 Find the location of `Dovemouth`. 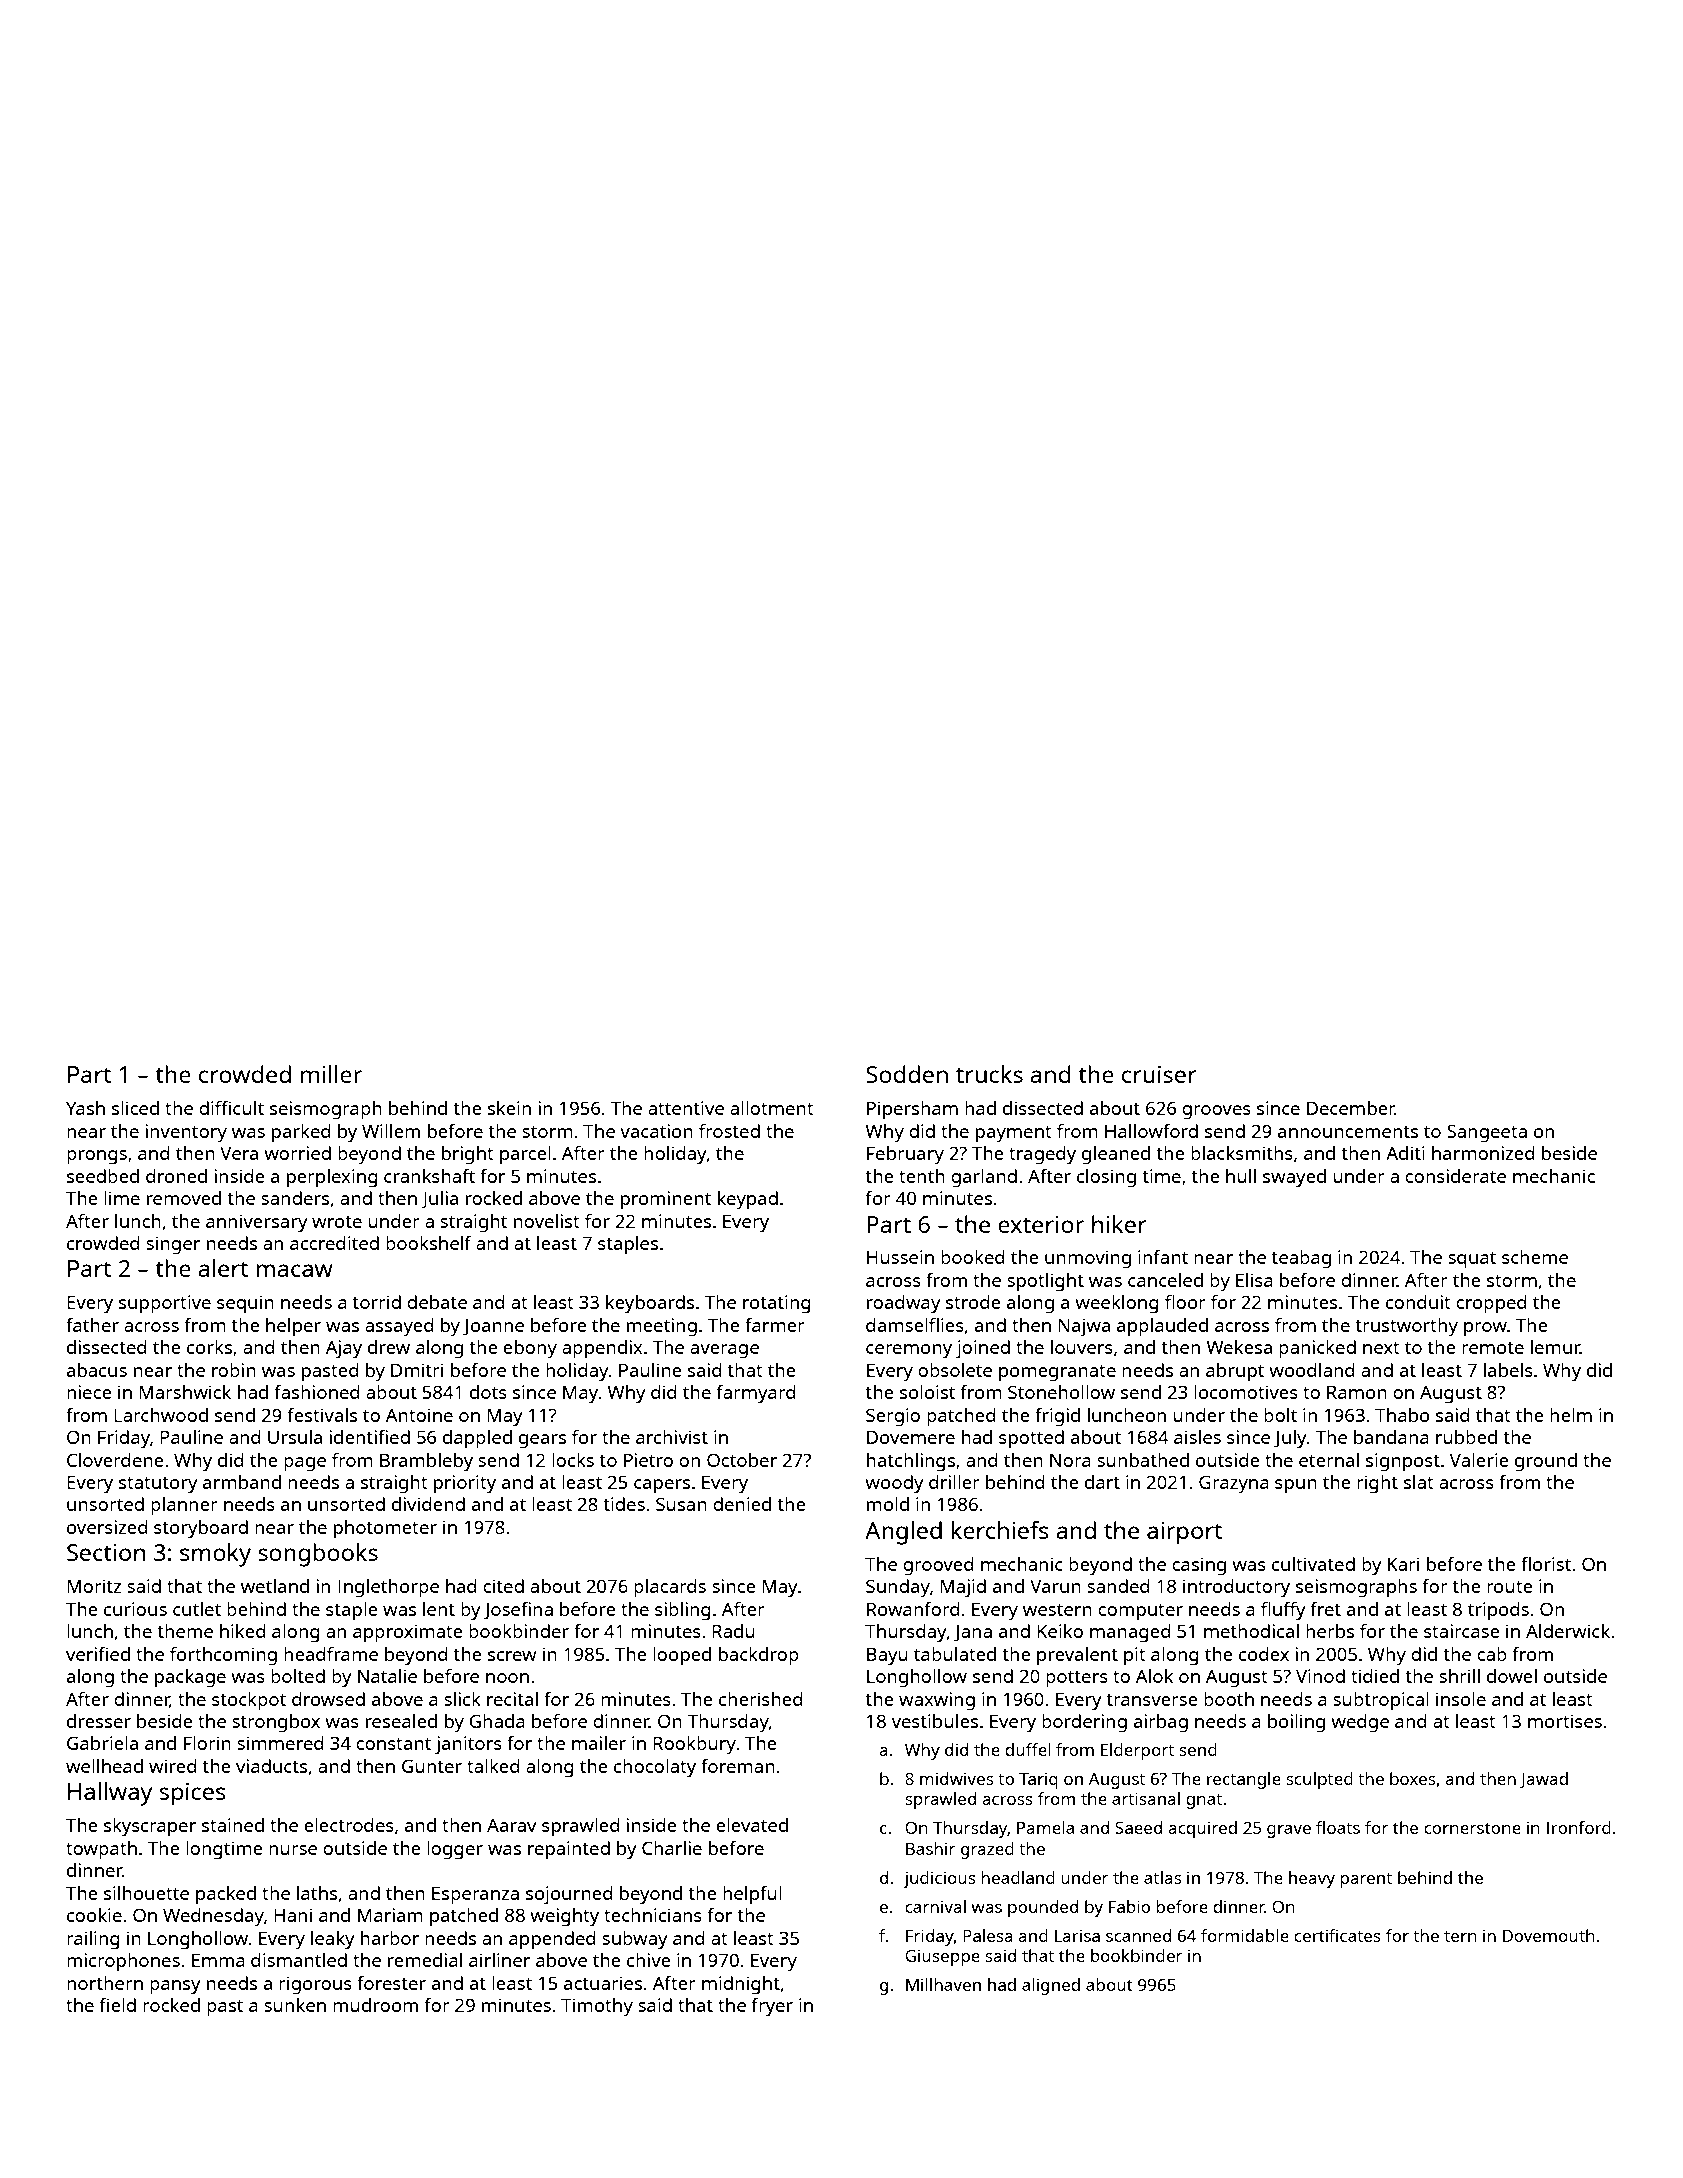

Dovemouth is located at coordinates (1549, 1935).
